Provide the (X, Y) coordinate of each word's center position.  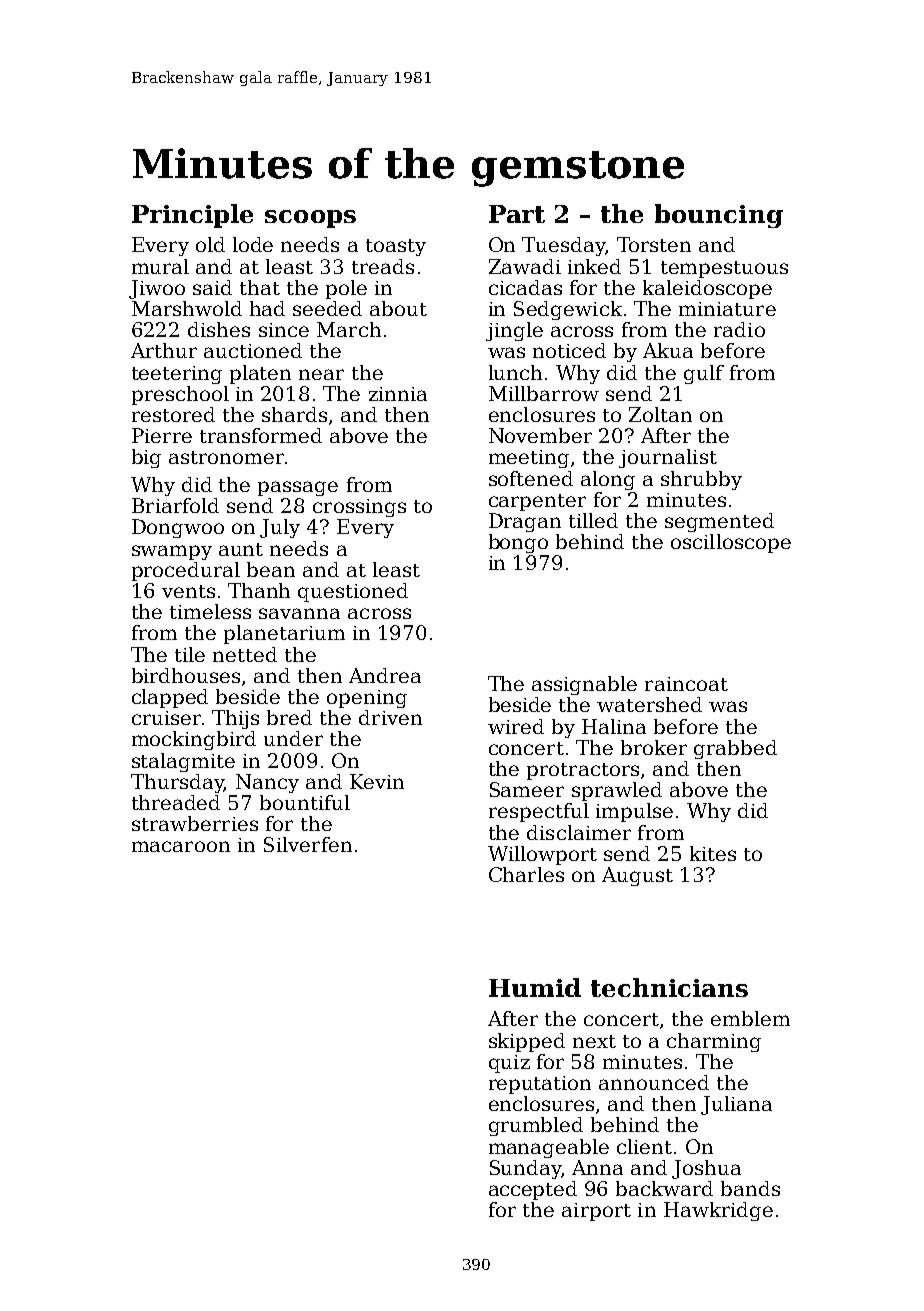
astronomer (226, 457)
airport (596, 1212)
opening (367, 699)
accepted (533, 1190)
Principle (192, 216)
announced (654, 1082)
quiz (509, 1064)
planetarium (284, 634)
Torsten (654, 244)
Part (517, 214)
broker (654, 747)
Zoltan (660, 414)
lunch (515, 372)
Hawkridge (718, 1211)
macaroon (181, 846)
